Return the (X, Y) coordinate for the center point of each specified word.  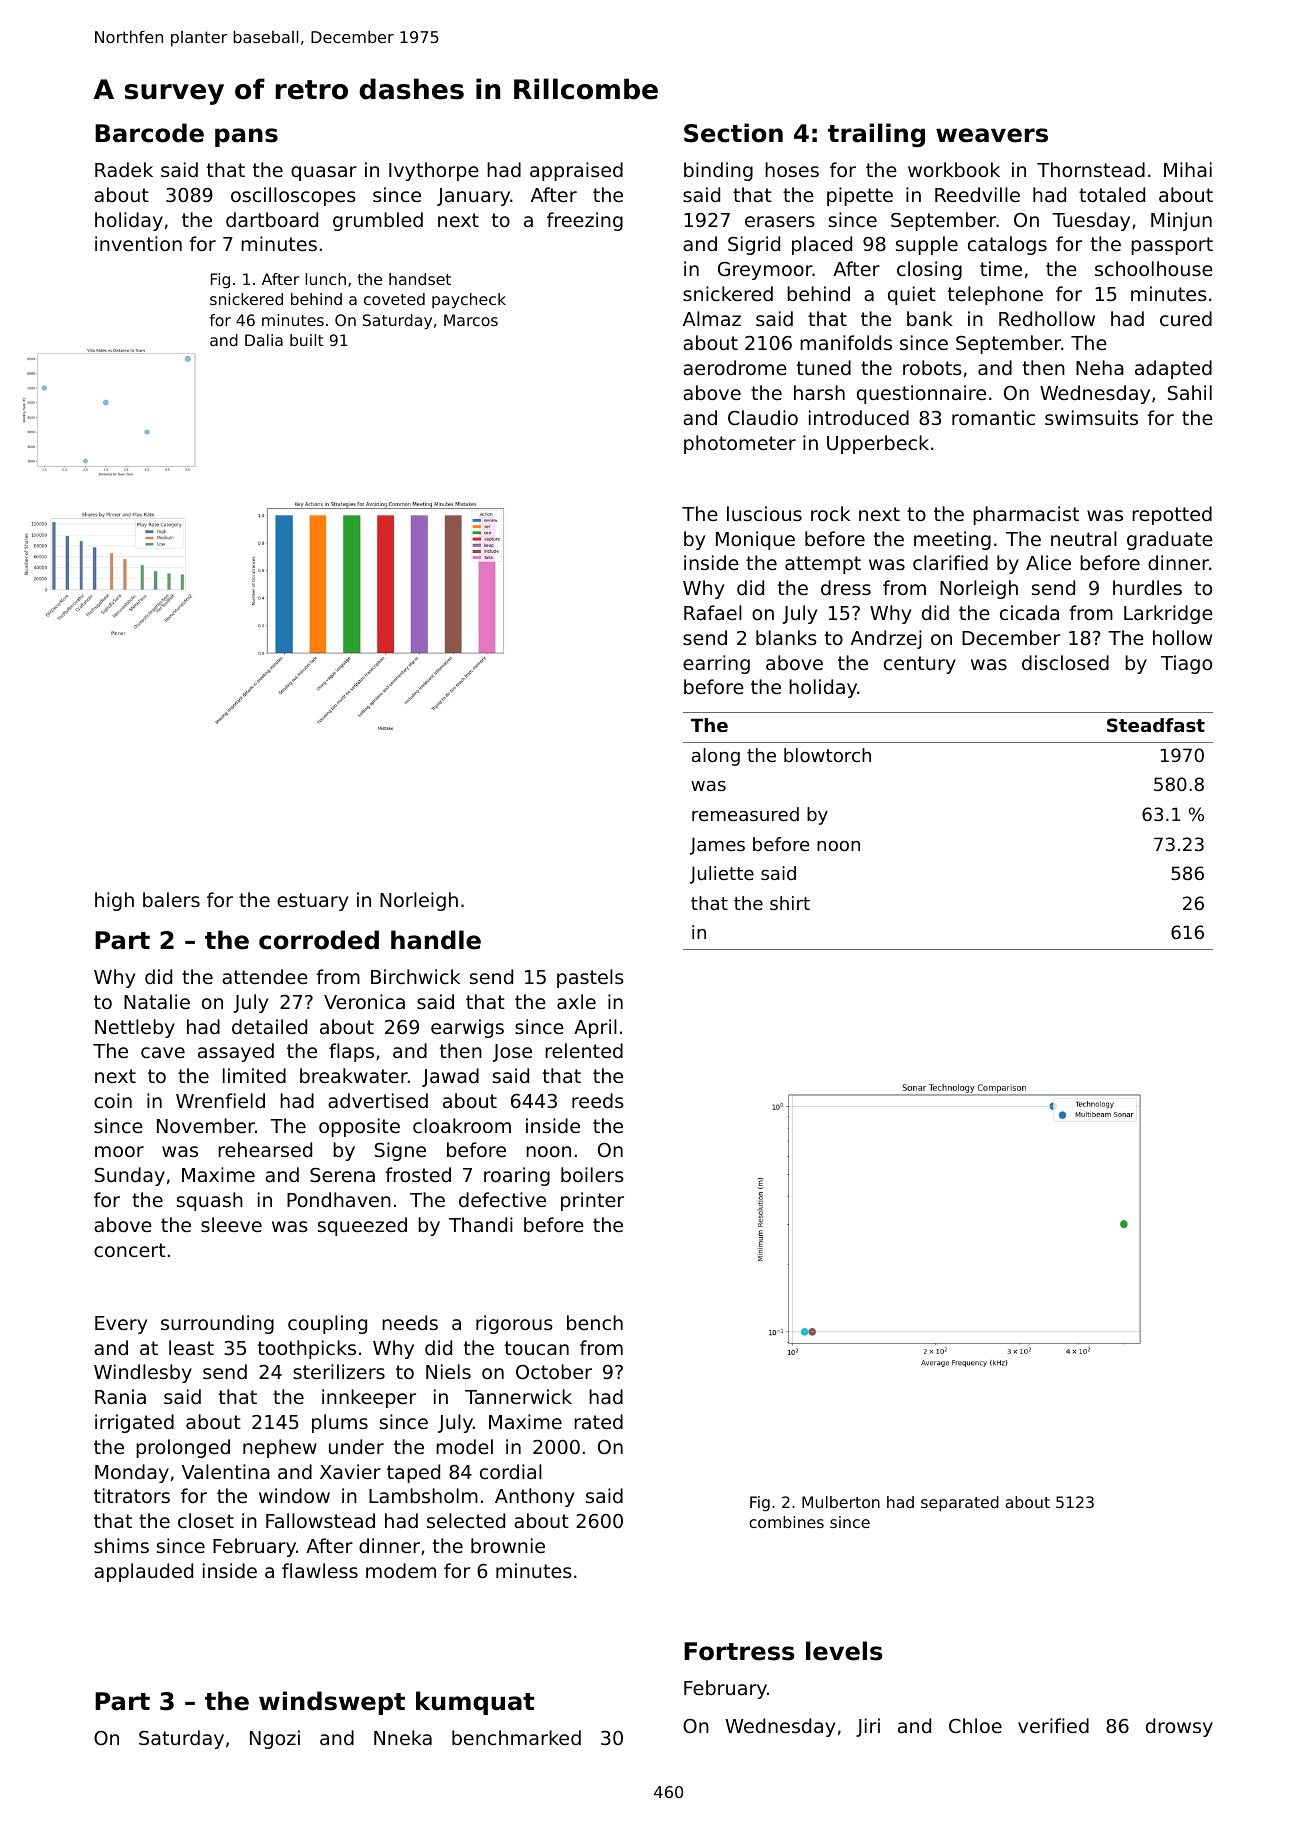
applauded (143, 1572)
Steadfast (1156, 725)
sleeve (231, 1224)
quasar (324, 173)
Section (733, 133)
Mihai (1188, 169)
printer (592, 1201)
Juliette (722, 875)
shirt (790, 903)
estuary (312, 902)
